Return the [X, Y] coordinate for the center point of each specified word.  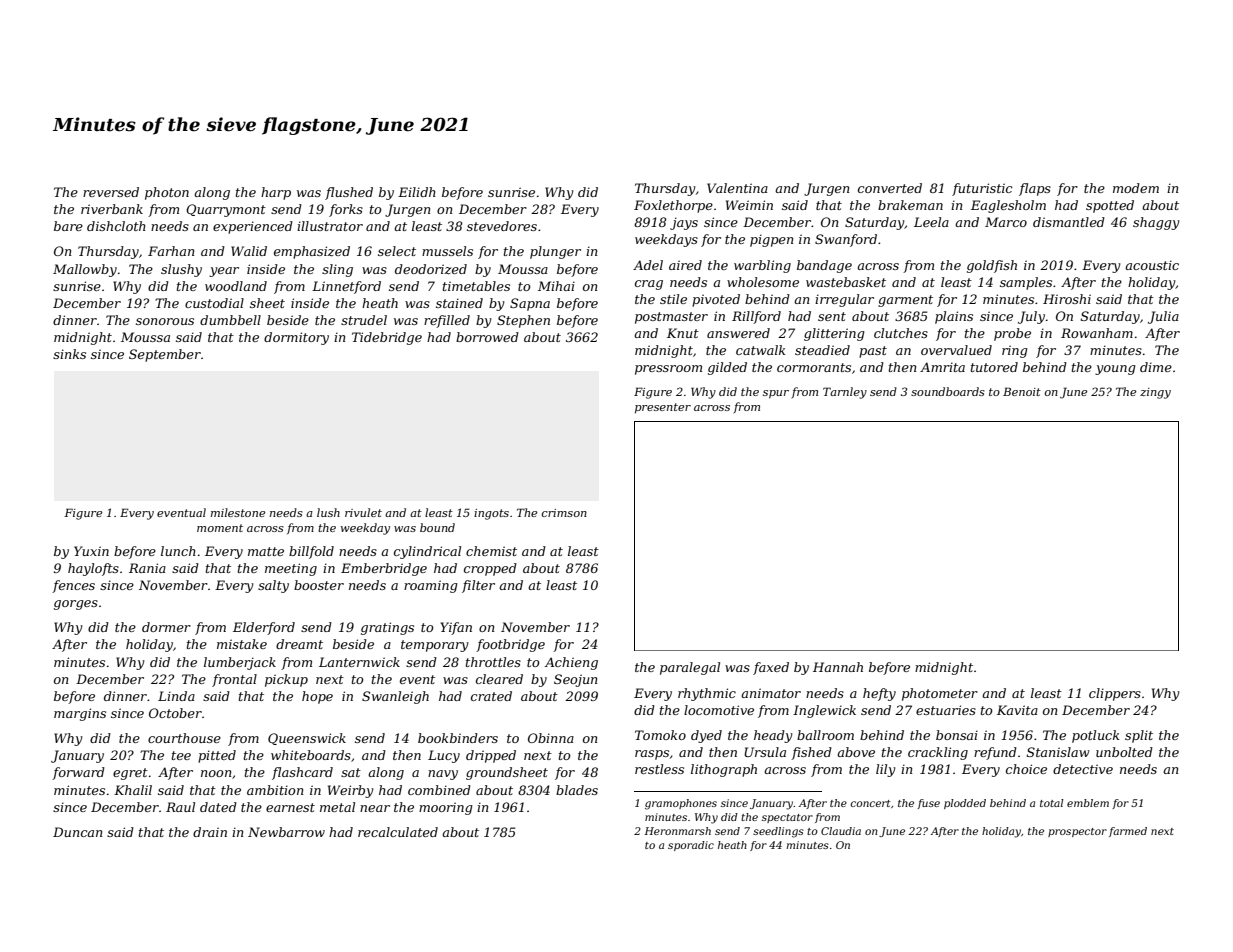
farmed [1128, 832]
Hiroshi [1067, 299]
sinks [69, 354]
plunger [555, 252]
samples [1026, 283]
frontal [234, 680]
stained [459, 303]
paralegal [690, 668]
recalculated [398, 832]
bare [68, 226]
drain [210, 832]
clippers [1115, 694]
